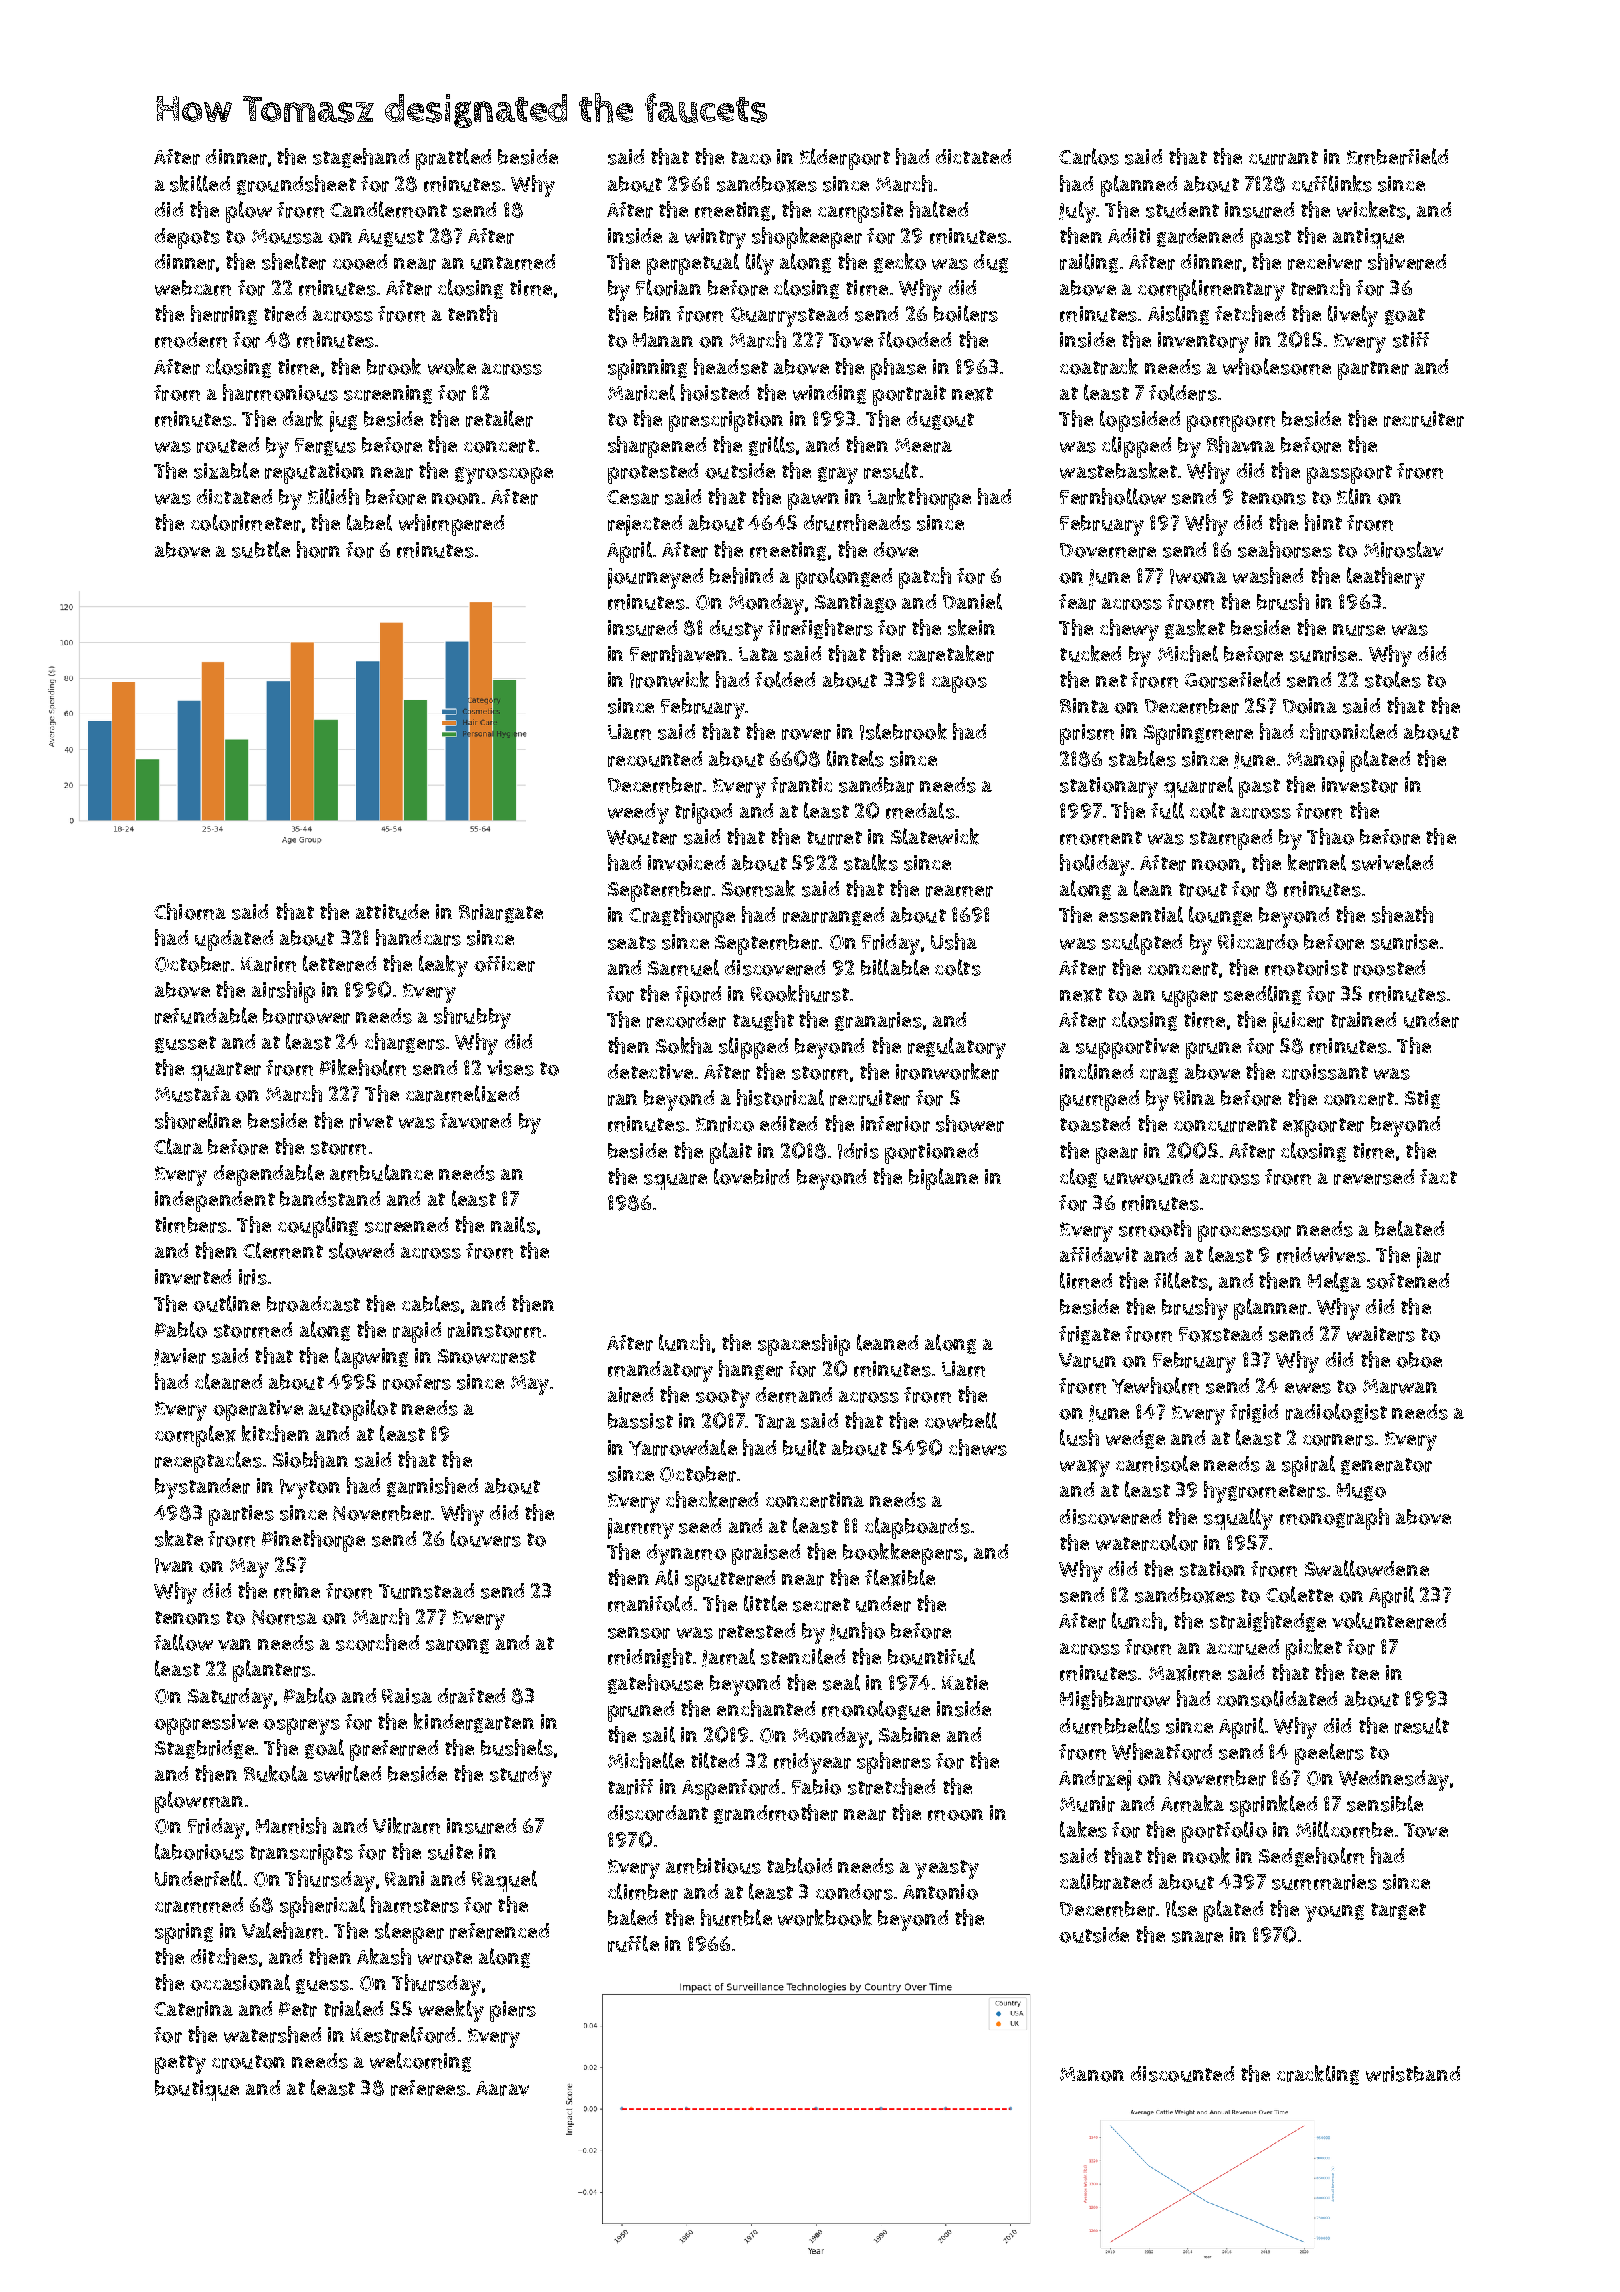 This screenshot has height=2292, width=1620. I want to click on lintels, so click(855, 758).
